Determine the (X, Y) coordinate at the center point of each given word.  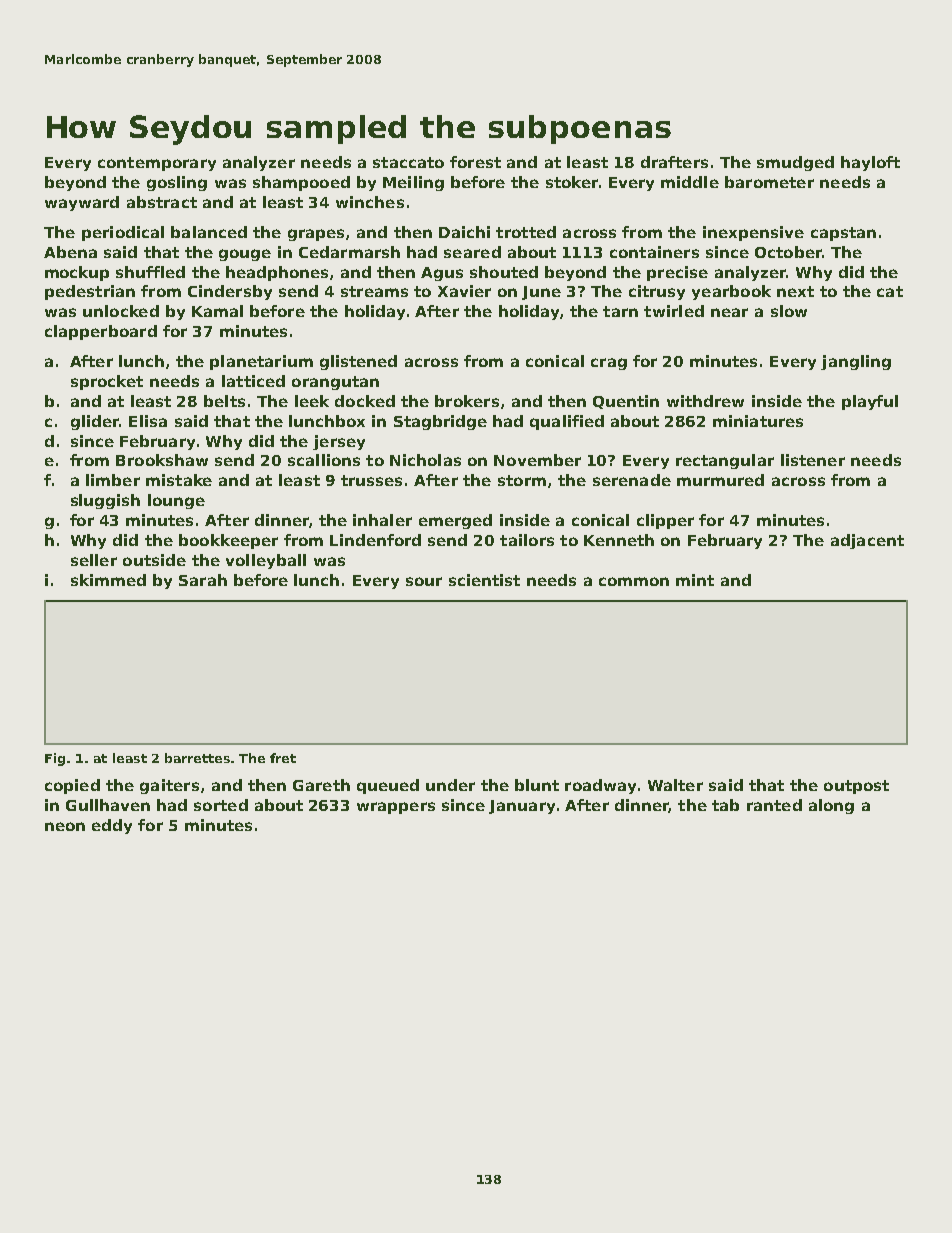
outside (154, 560)
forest (475, 162)
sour (424, 581)
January (522, 807)
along (831, 806)
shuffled (150, 272)
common (634, 581)
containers (654, 252)
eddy (112, 826)
